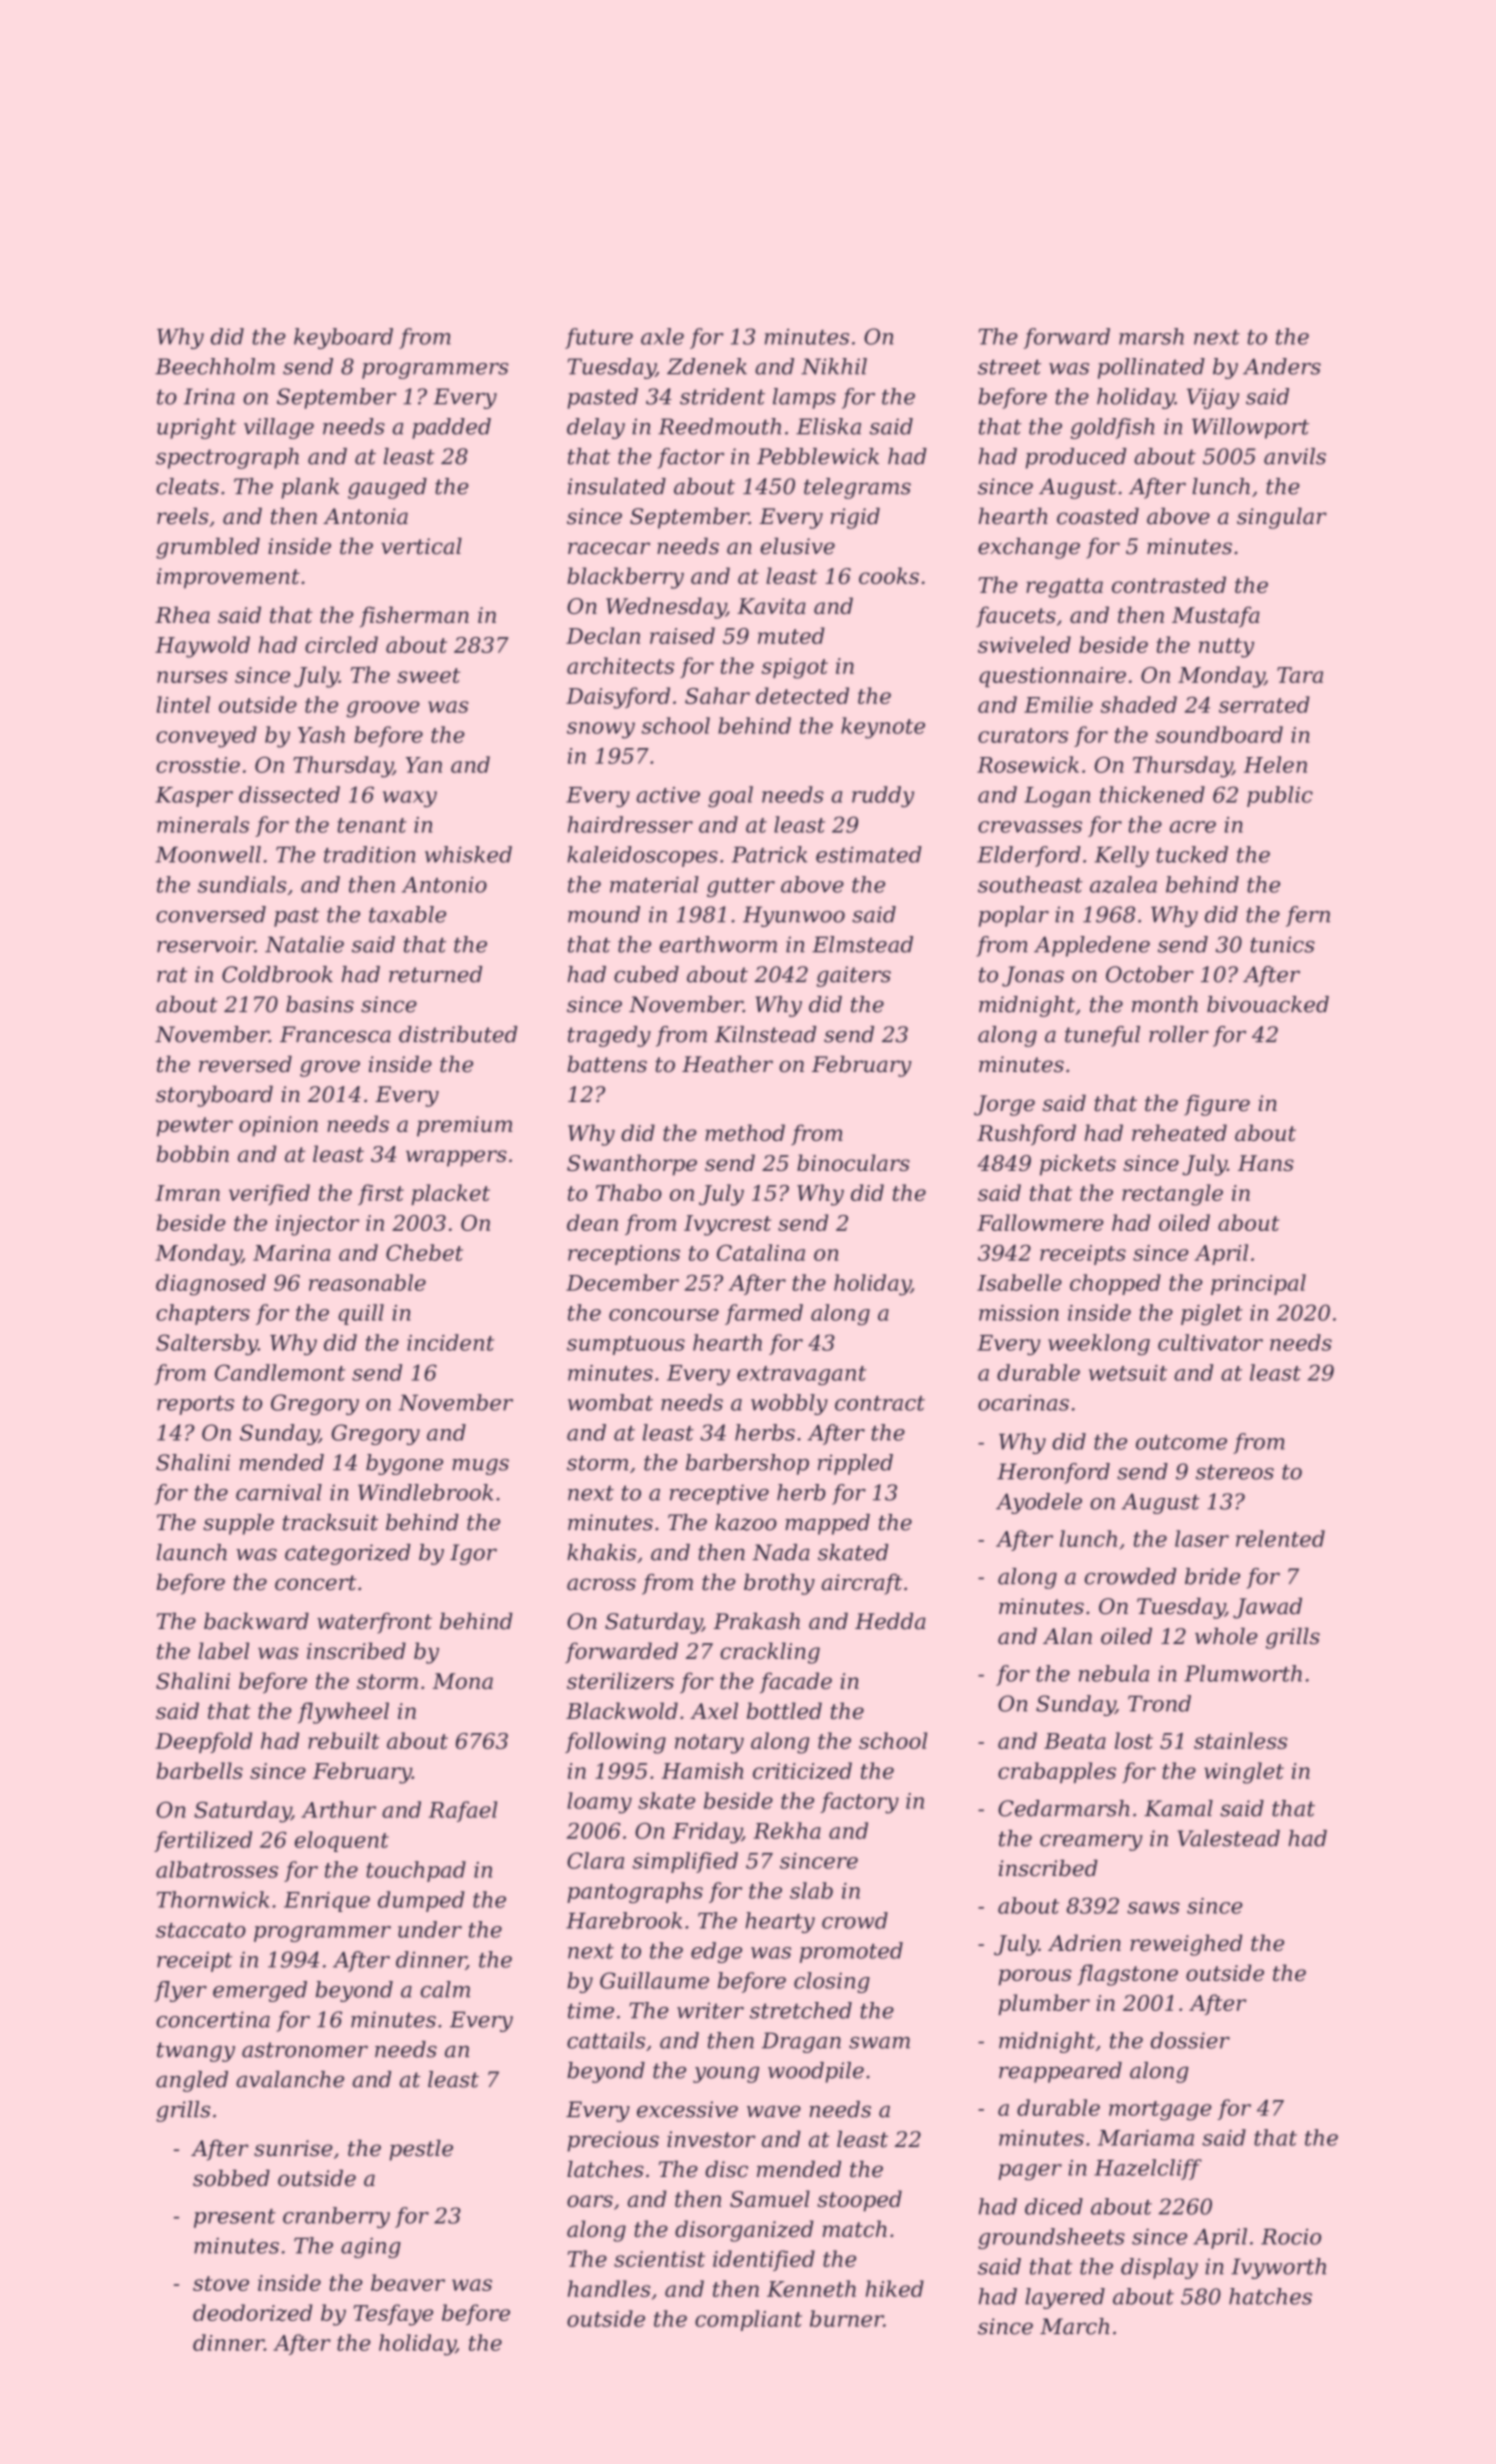 This screenshot has width=1496, height=2464. Describe the element at coordinates (847, 2318) in the screenshot. I see `burner` at that location.
